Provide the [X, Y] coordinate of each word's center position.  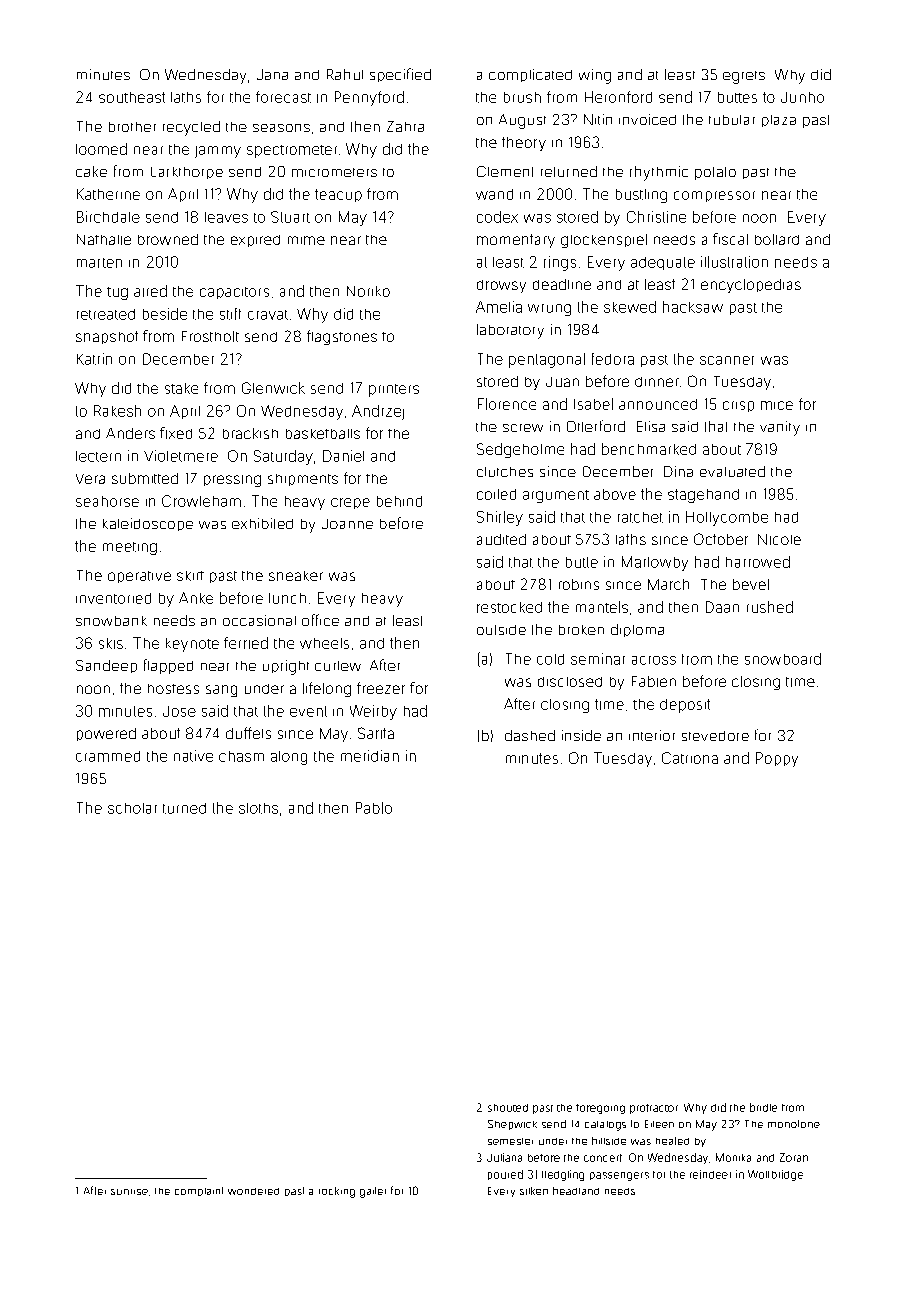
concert [603, 1158]
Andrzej [378, 412]
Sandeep [106, 666]
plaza [779, 121]
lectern [98, 456]
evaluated [732, 471]
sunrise [129, 1192]
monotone [794, 1124]
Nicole [779, 539]
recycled [191, 128]
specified [400, 75]
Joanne [347, 524]
